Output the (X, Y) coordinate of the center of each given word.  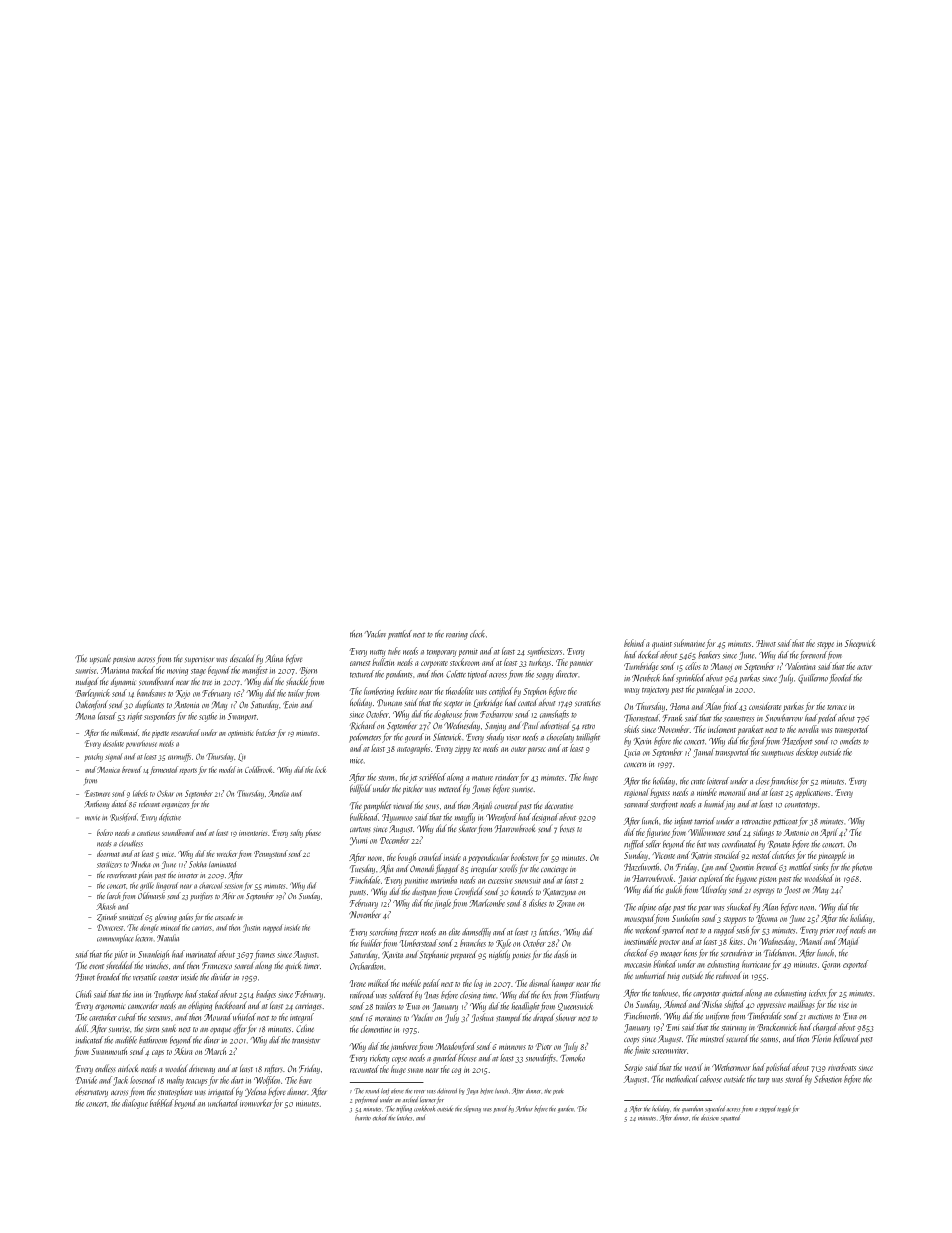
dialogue (135, 1104)
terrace (837, 707)
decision (710, 1117)
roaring (457, 635)
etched (380, 1117)
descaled (242, 658)
